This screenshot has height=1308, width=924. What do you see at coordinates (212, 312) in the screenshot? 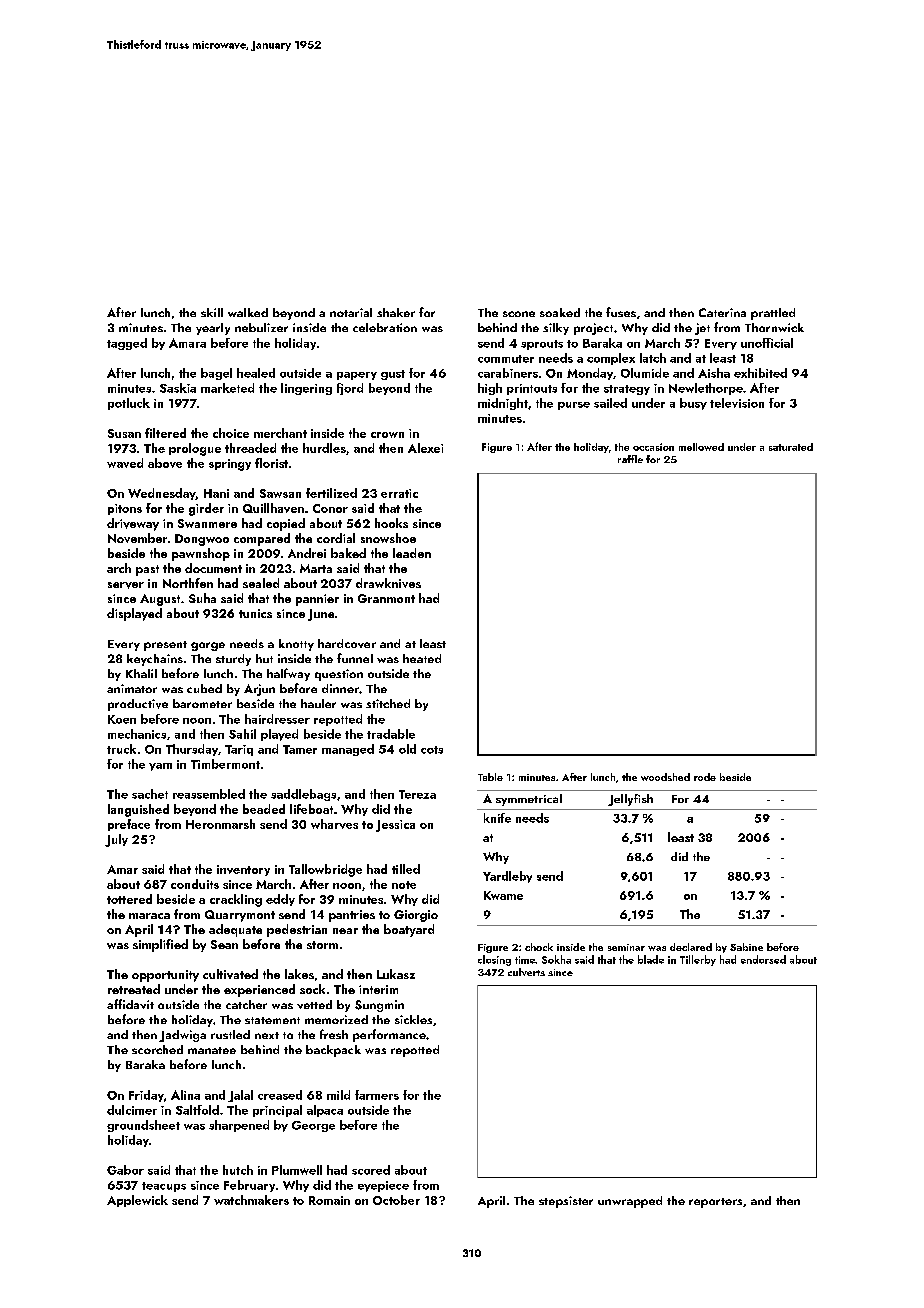
I see `skill` at bounding box center [212, 312].
